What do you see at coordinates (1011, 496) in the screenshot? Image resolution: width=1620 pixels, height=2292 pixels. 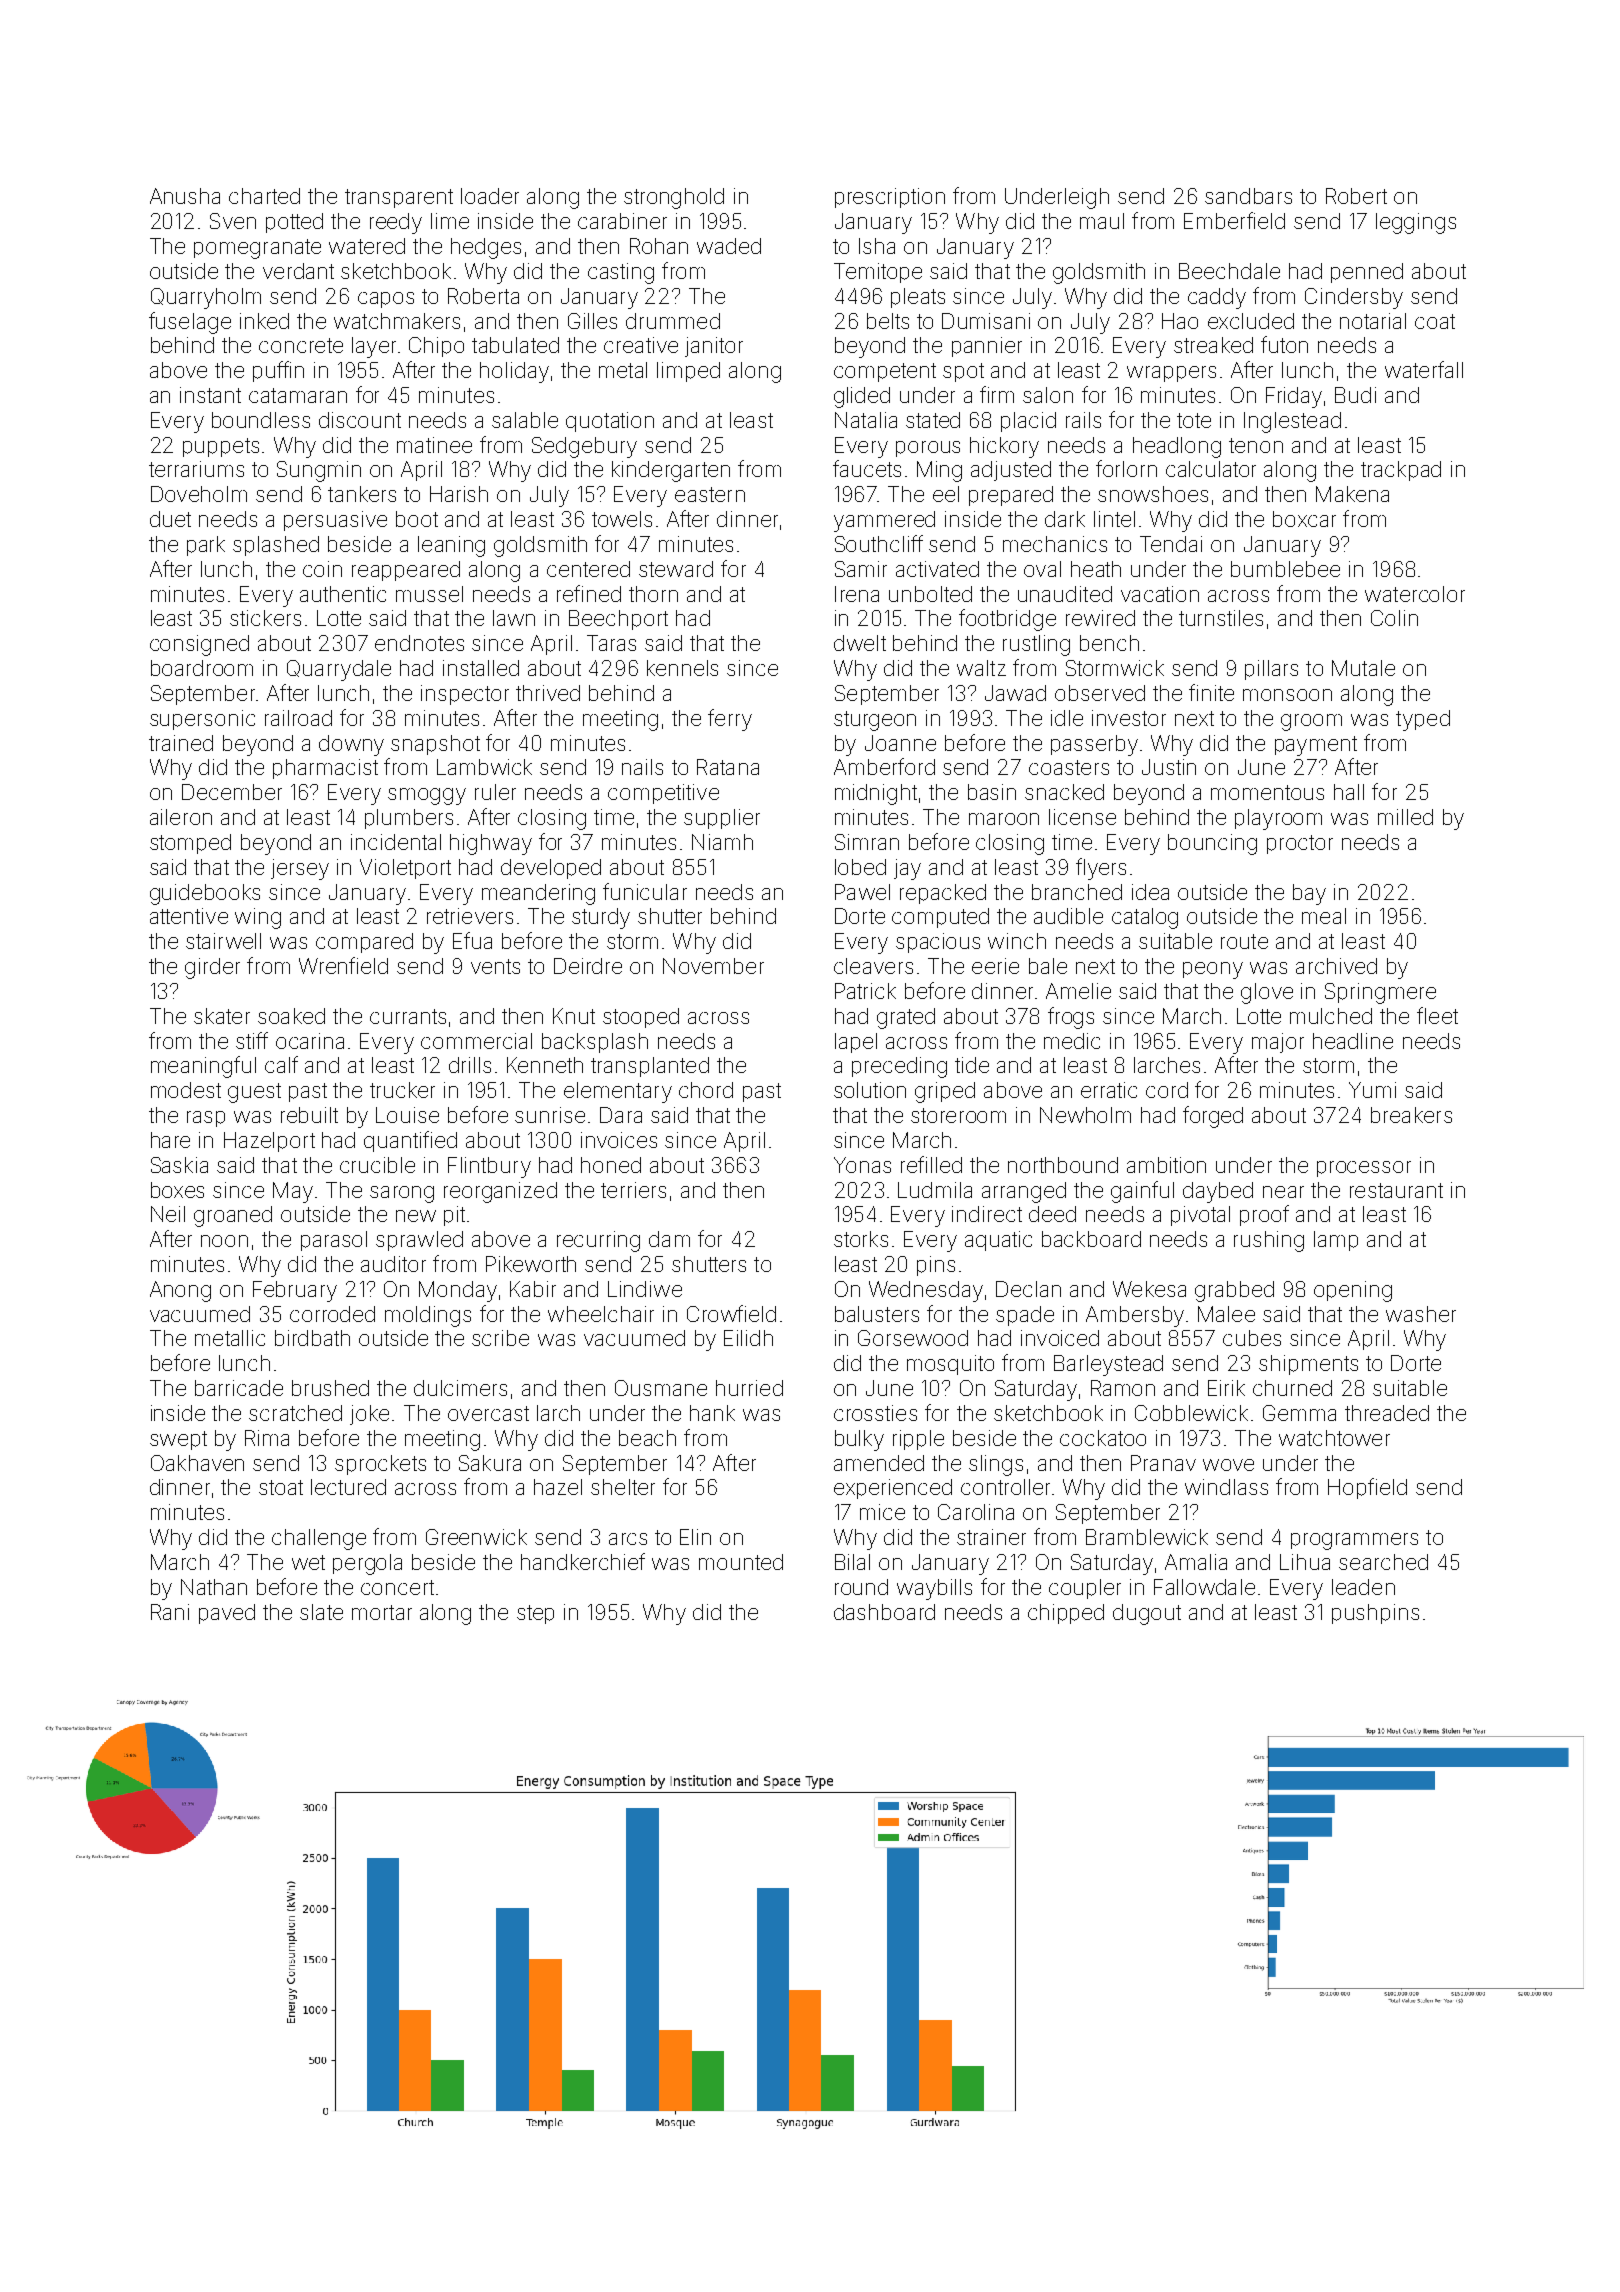 I see `prepared` at bounding box center [1011, 496].
